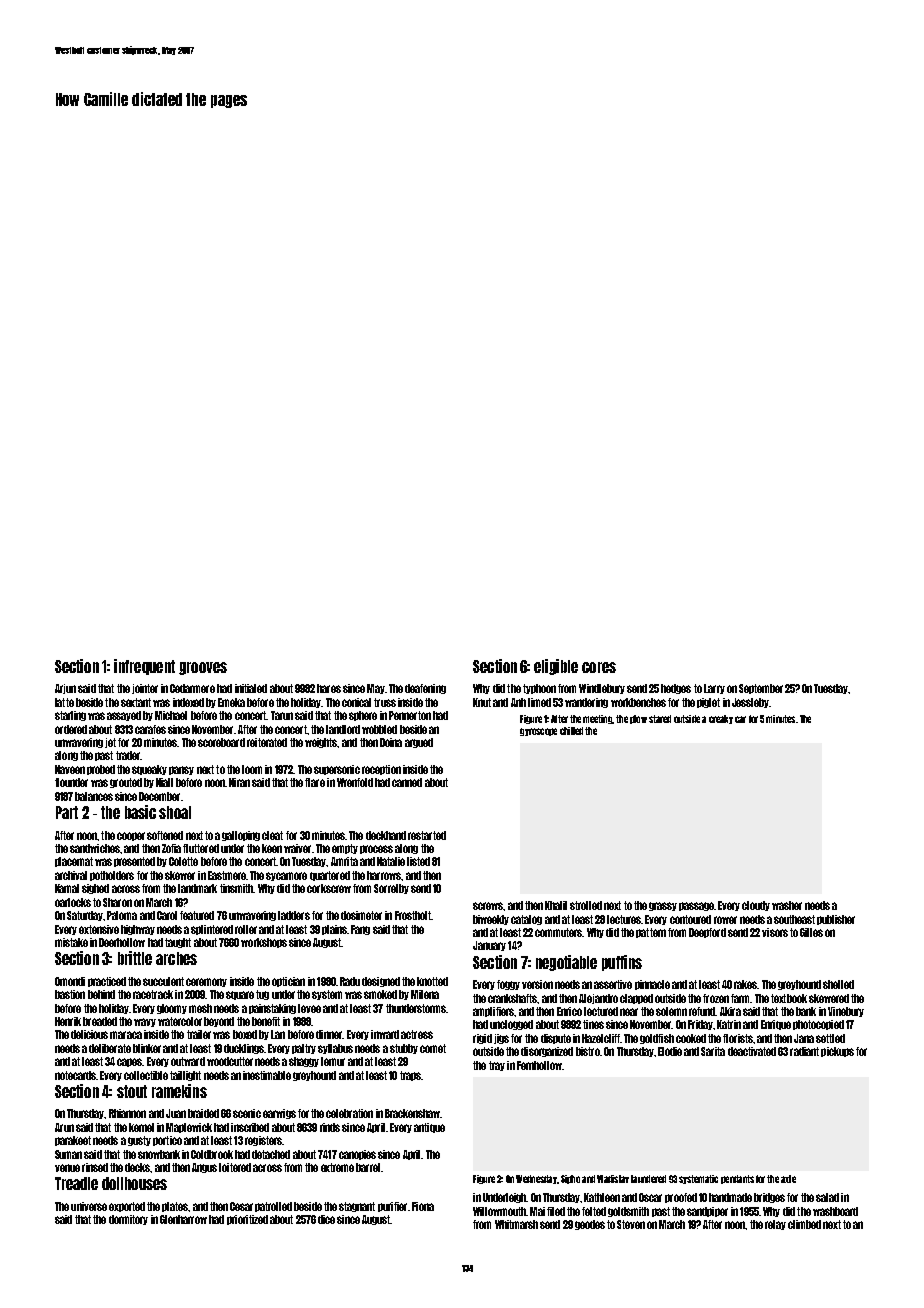 This page has height=1308, width=924. Describe the element at coordinates (556, 667) in the page. I see `eligible` at that location.
